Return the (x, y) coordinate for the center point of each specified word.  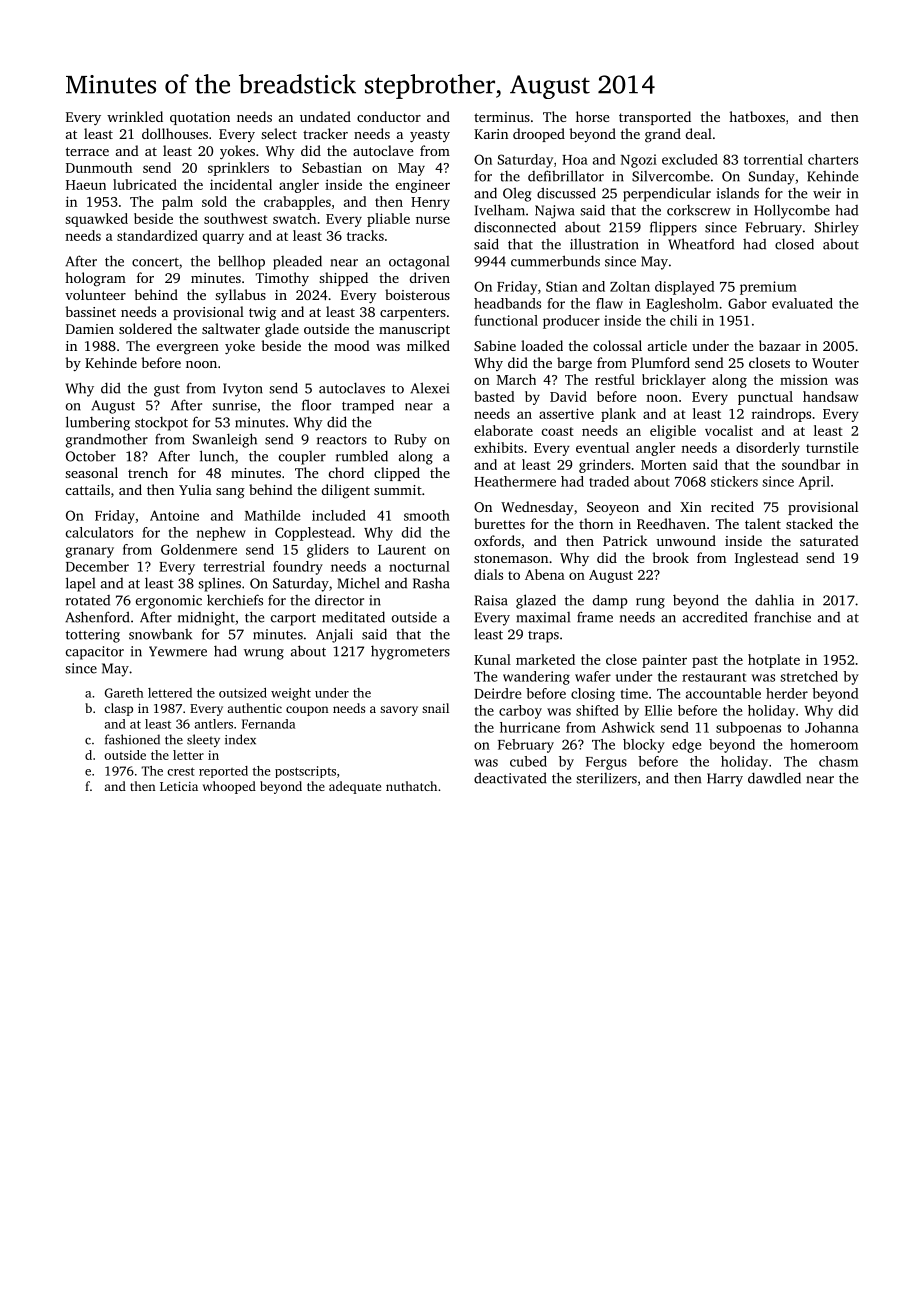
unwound (686, 540)
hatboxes (757, 116)
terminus (502, 117)
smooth (427, 515)
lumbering (98, 423)
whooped (229, 787)
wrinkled (135, 116)
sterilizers (606, 778)
